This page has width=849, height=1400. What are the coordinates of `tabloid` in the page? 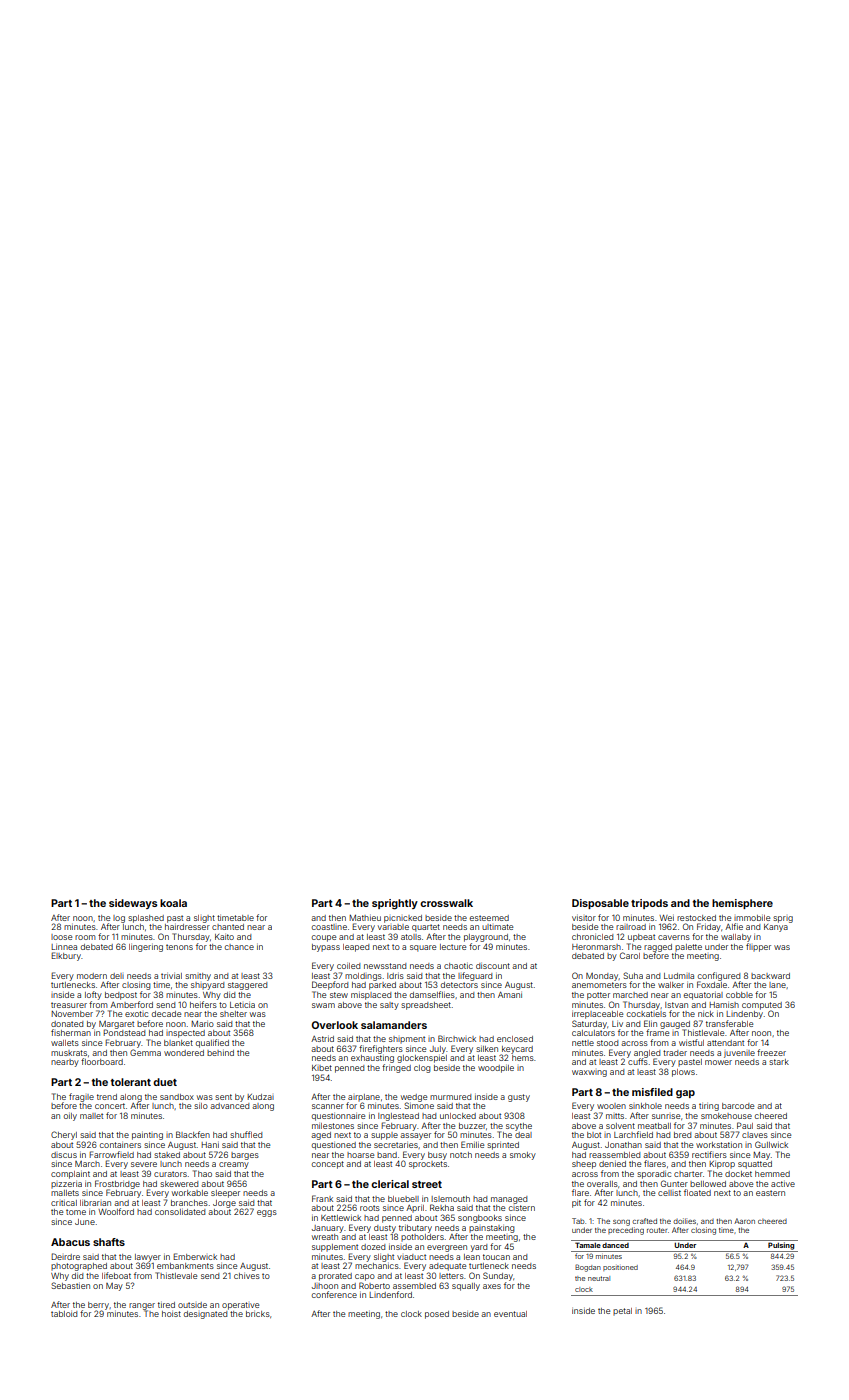 It's located at (64, 1314).
